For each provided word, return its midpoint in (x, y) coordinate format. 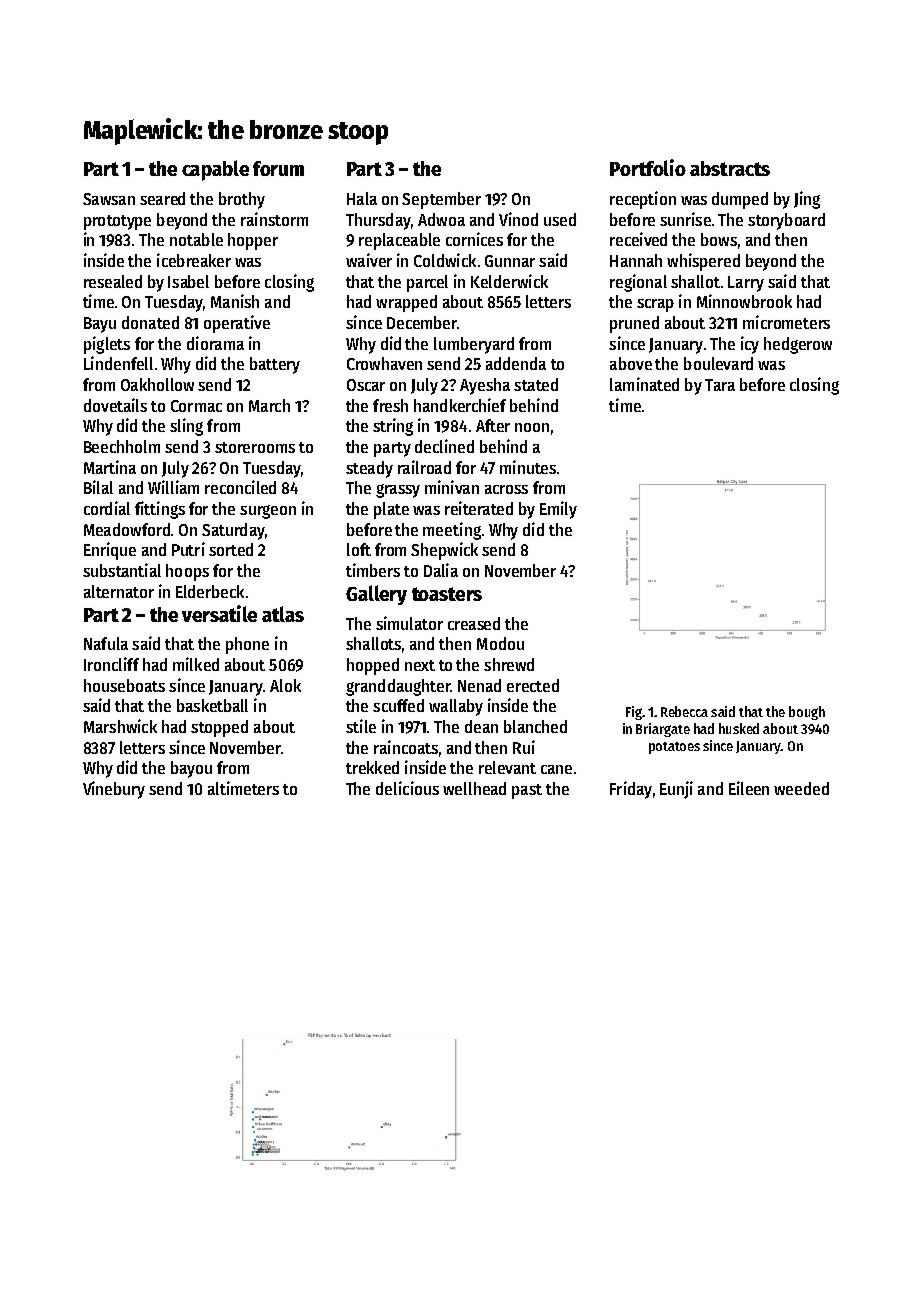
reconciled (240, 487)
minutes (528, 467)
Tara (720, 385)
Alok (285, 685)
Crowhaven (384, 363)
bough (807, 713)
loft (359, 549)
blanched (535, 726)
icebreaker (194, 260)
